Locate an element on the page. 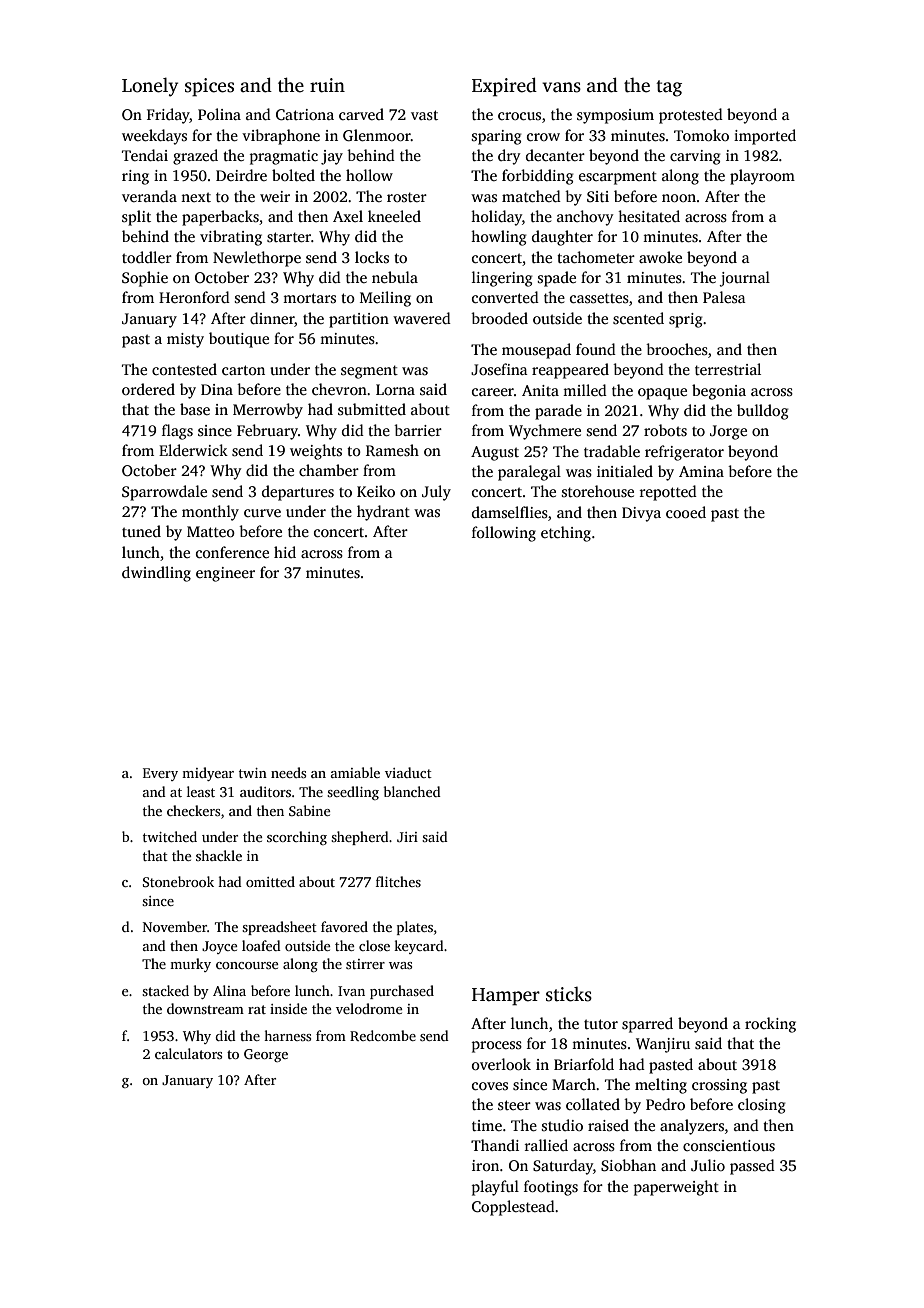  passed is located at coordinates (752, 1167).
